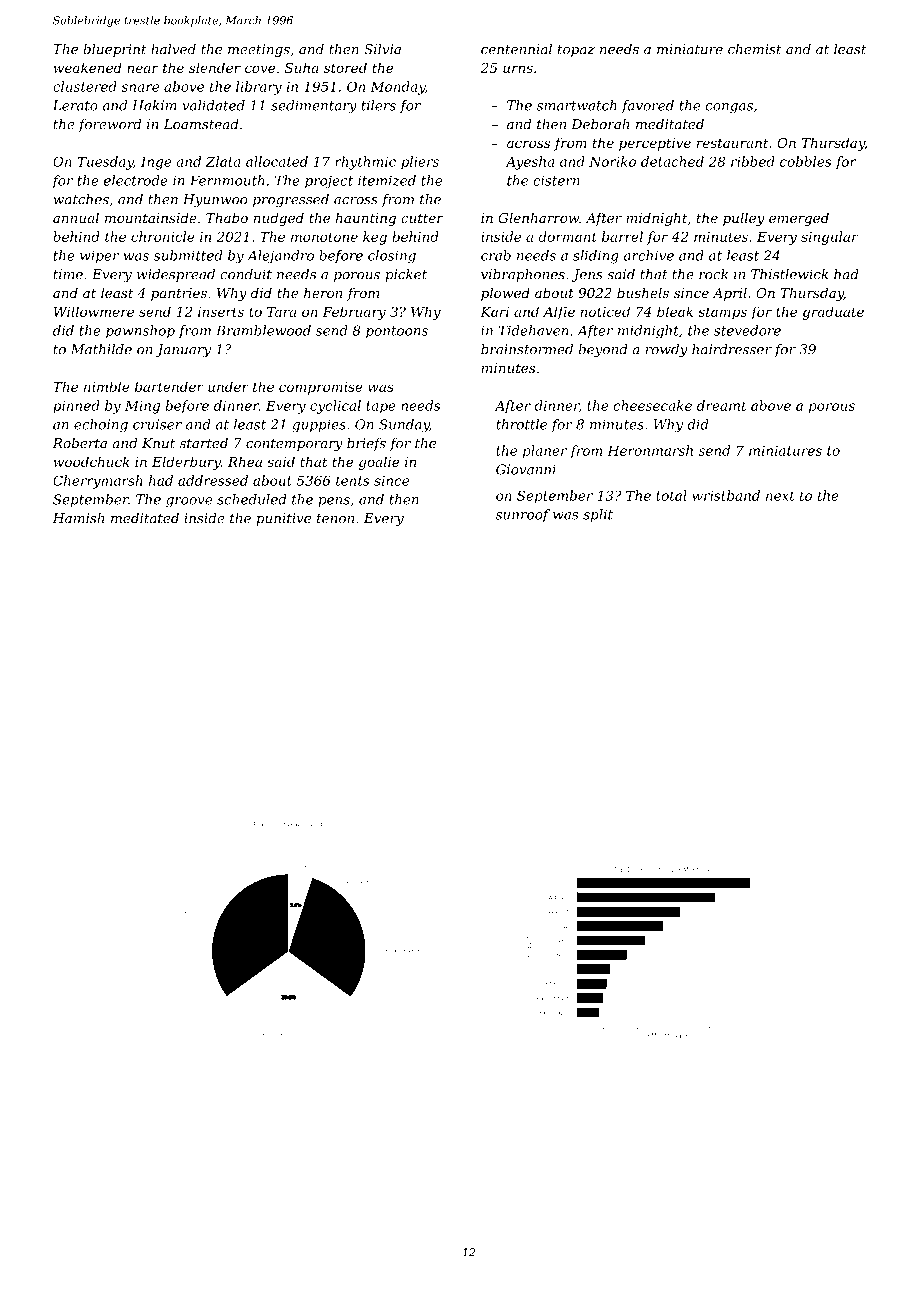  I want to click on tenon, so click(335, 519).
